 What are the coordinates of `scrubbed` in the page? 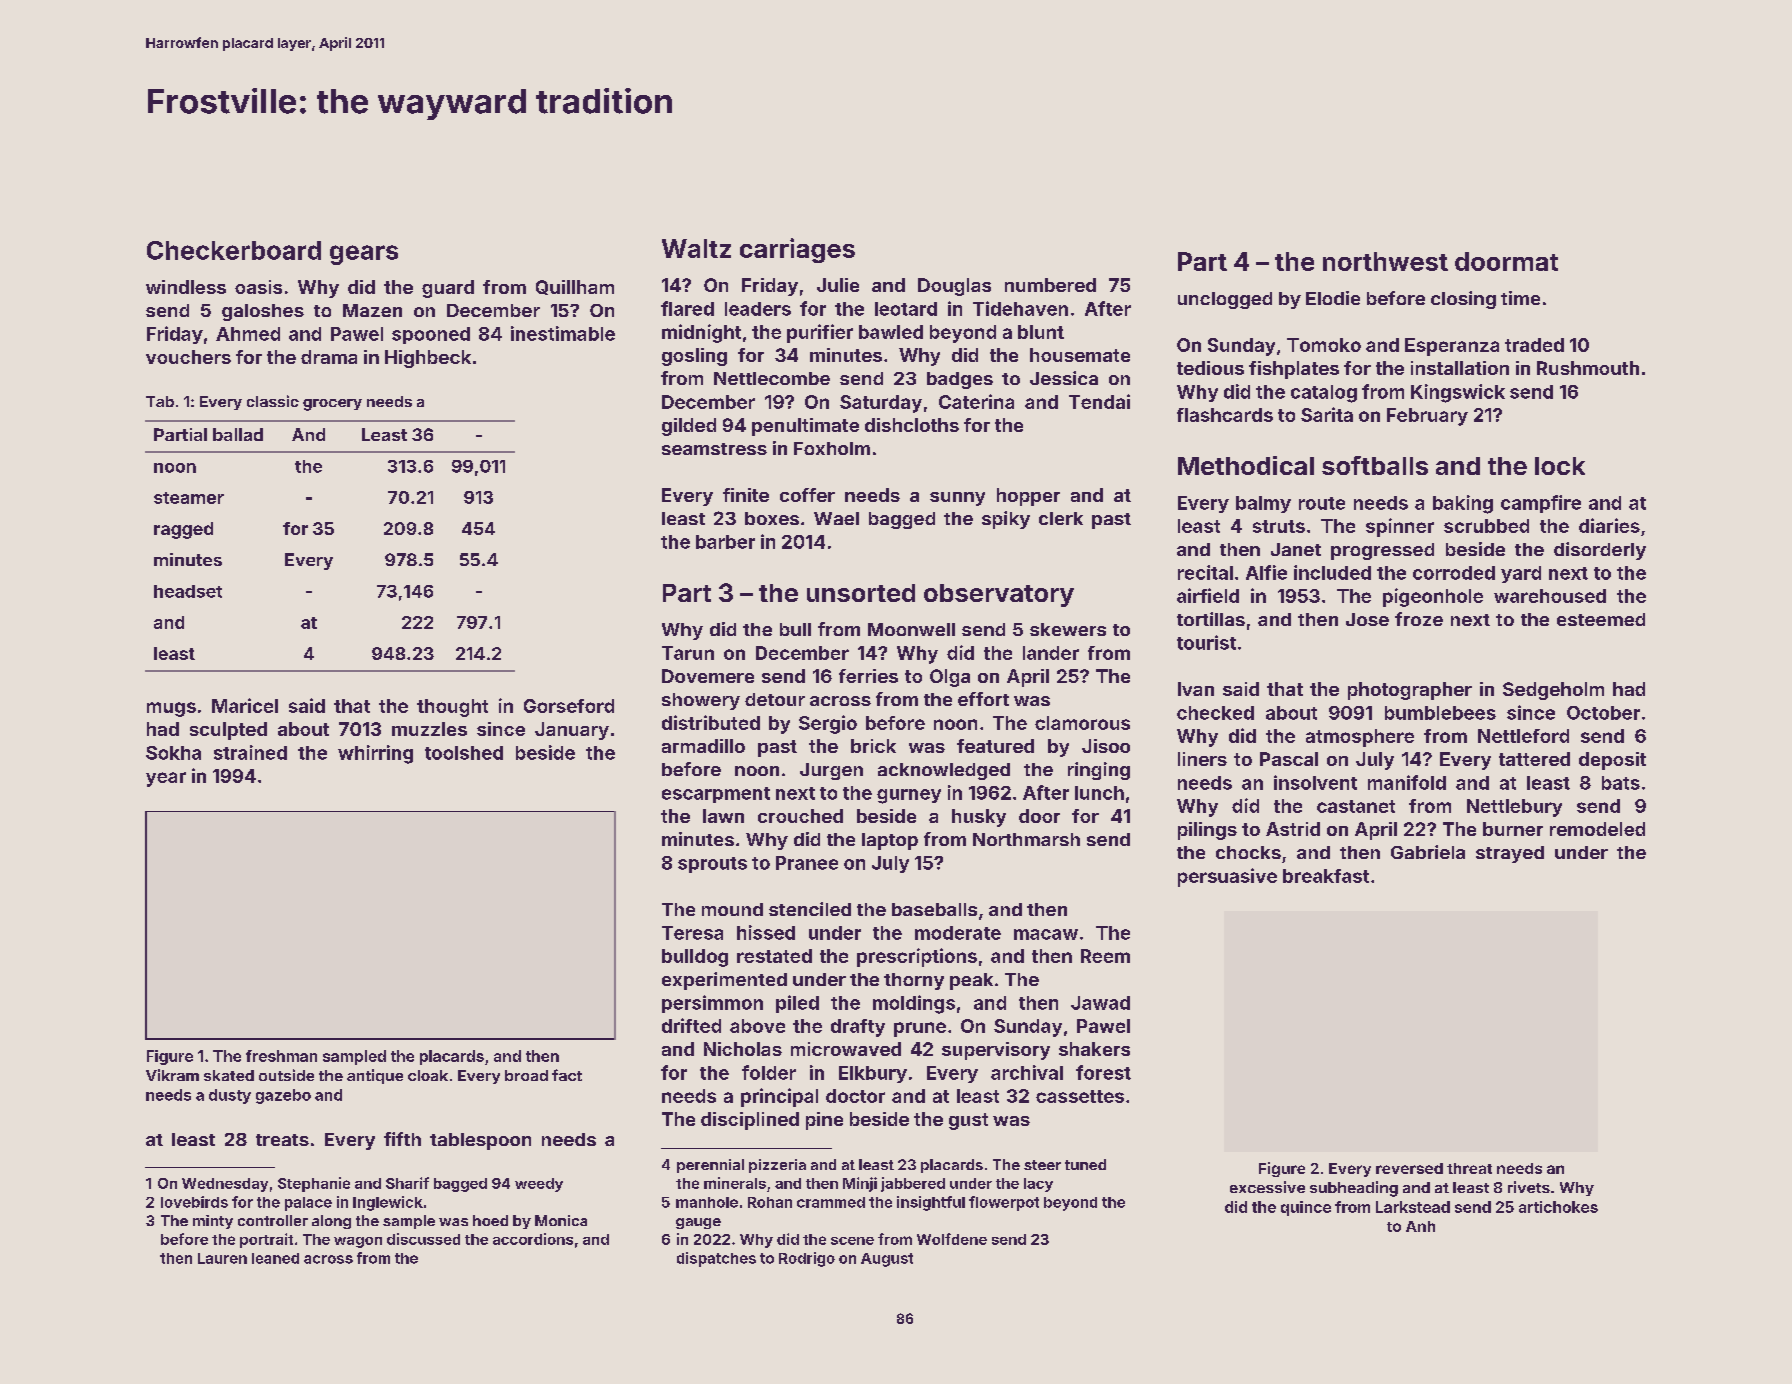 It's located at (1486, 526).
